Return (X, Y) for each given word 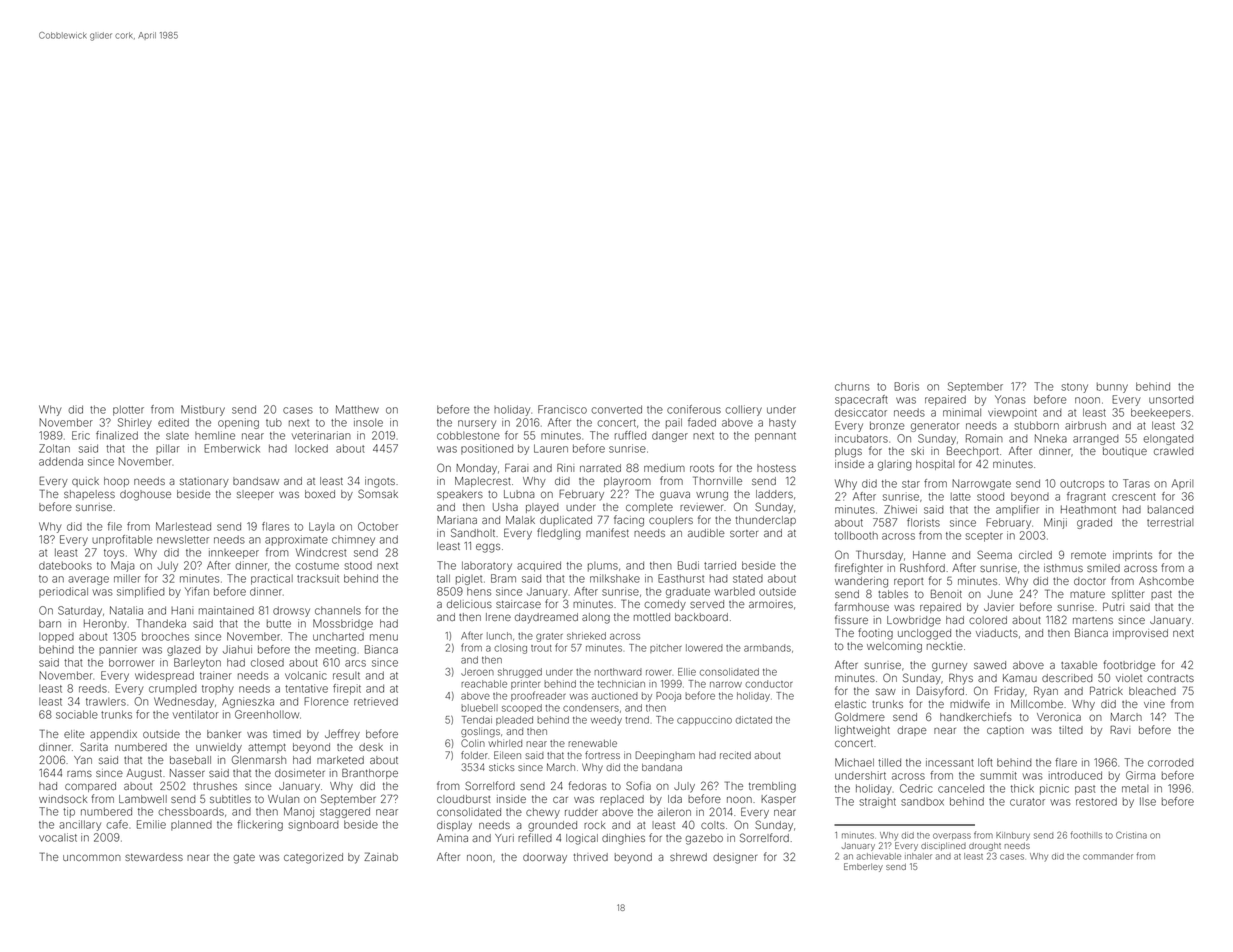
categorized (313, 858)
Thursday (879, 556)
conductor (769, 684)
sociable (77, 714)
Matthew (357, 409)
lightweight (862, 731)
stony (1074, 388)
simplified (141, 592)
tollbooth (856, 535)
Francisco (562, 409)
